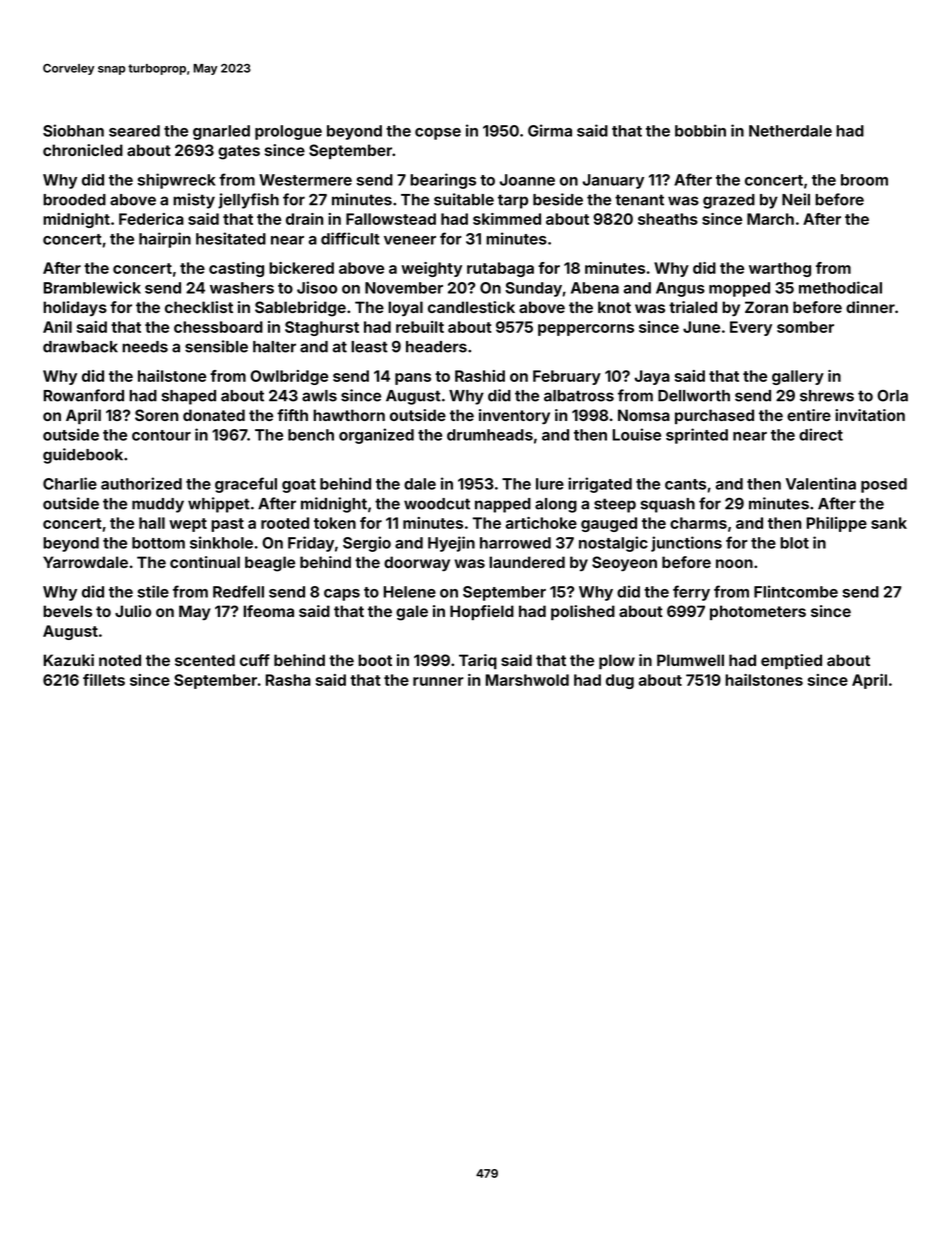  What do you see at coordinates (586, 330) in the page?
I see `peppercorns` at bounding box center [586, 330].
